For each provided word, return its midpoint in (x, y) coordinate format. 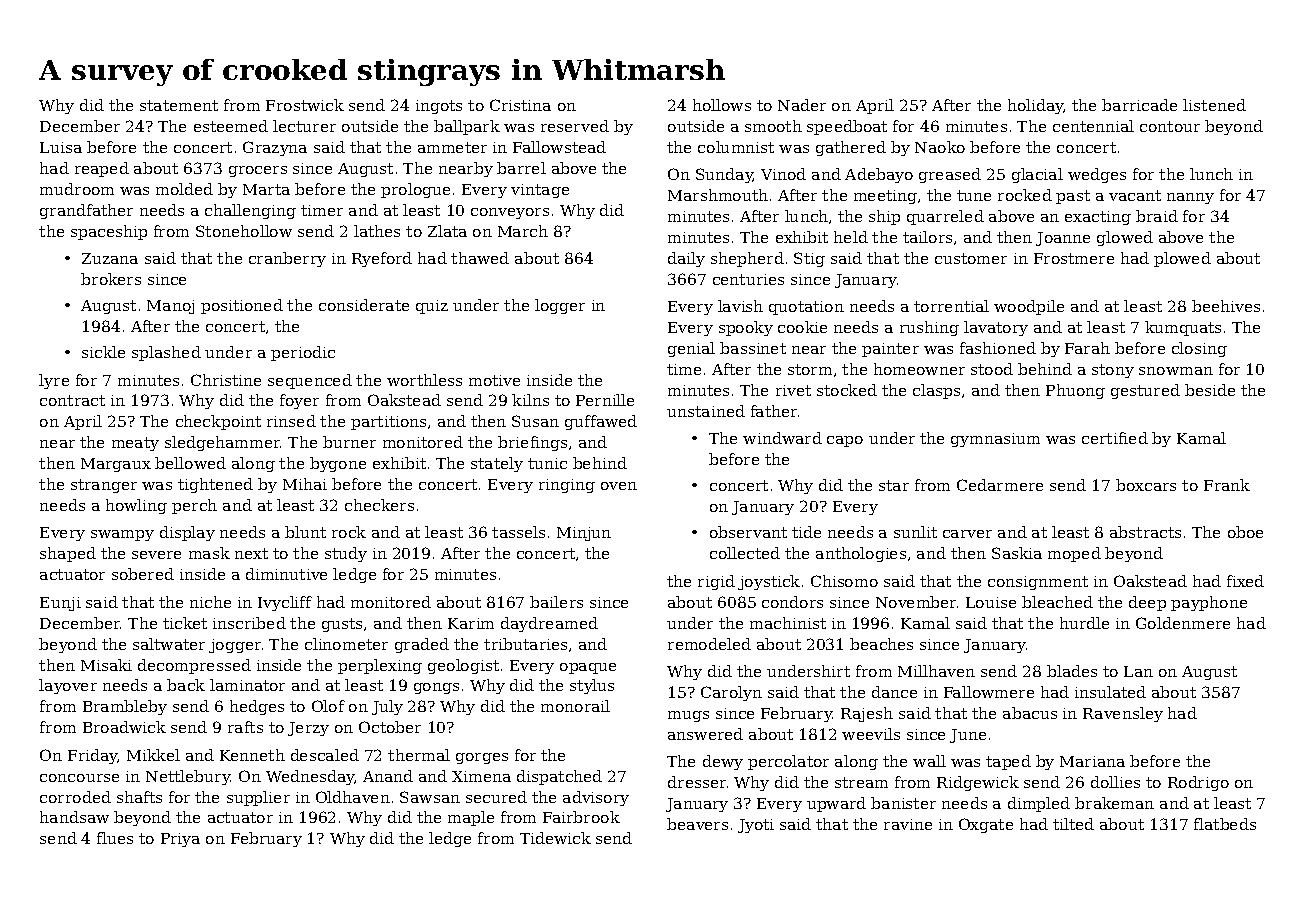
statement (179, 105)
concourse (79, 778)
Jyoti (756, 826)
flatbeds (1225, 824)
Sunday (724, 175)
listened (1214, 105)
